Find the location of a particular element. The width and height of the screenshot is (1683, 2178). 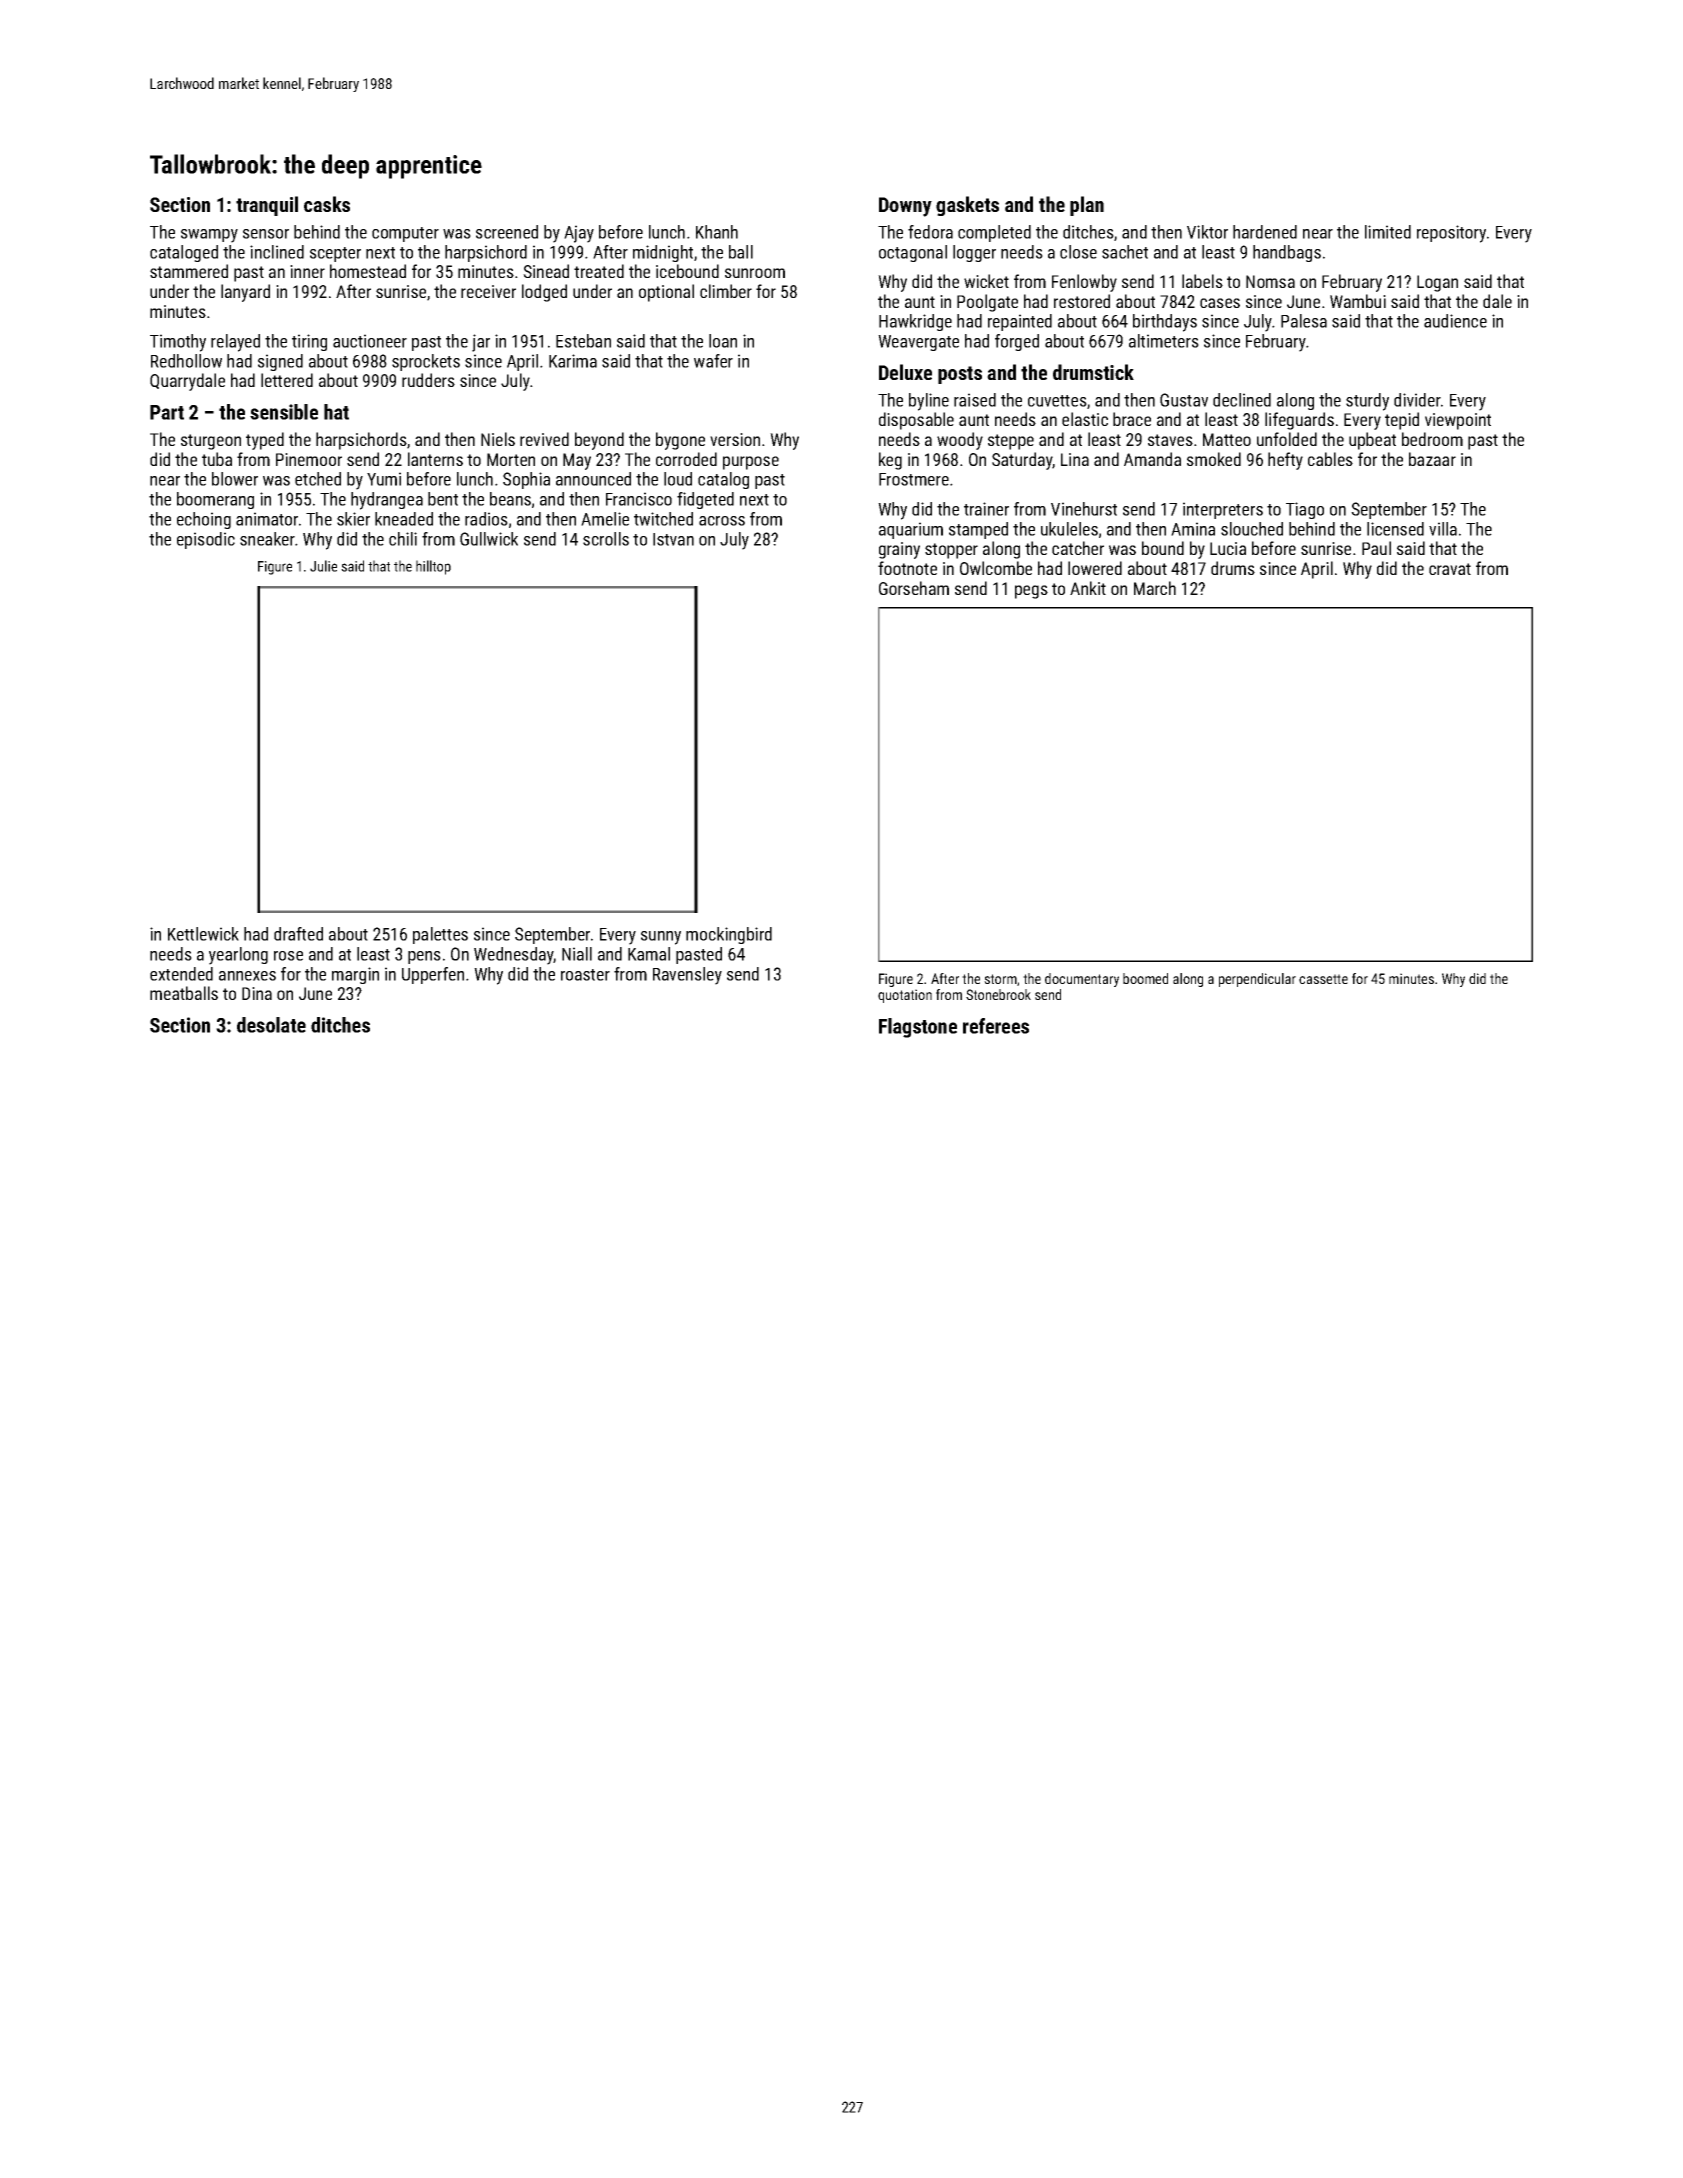

March is located at coordinates (1155, 588).
